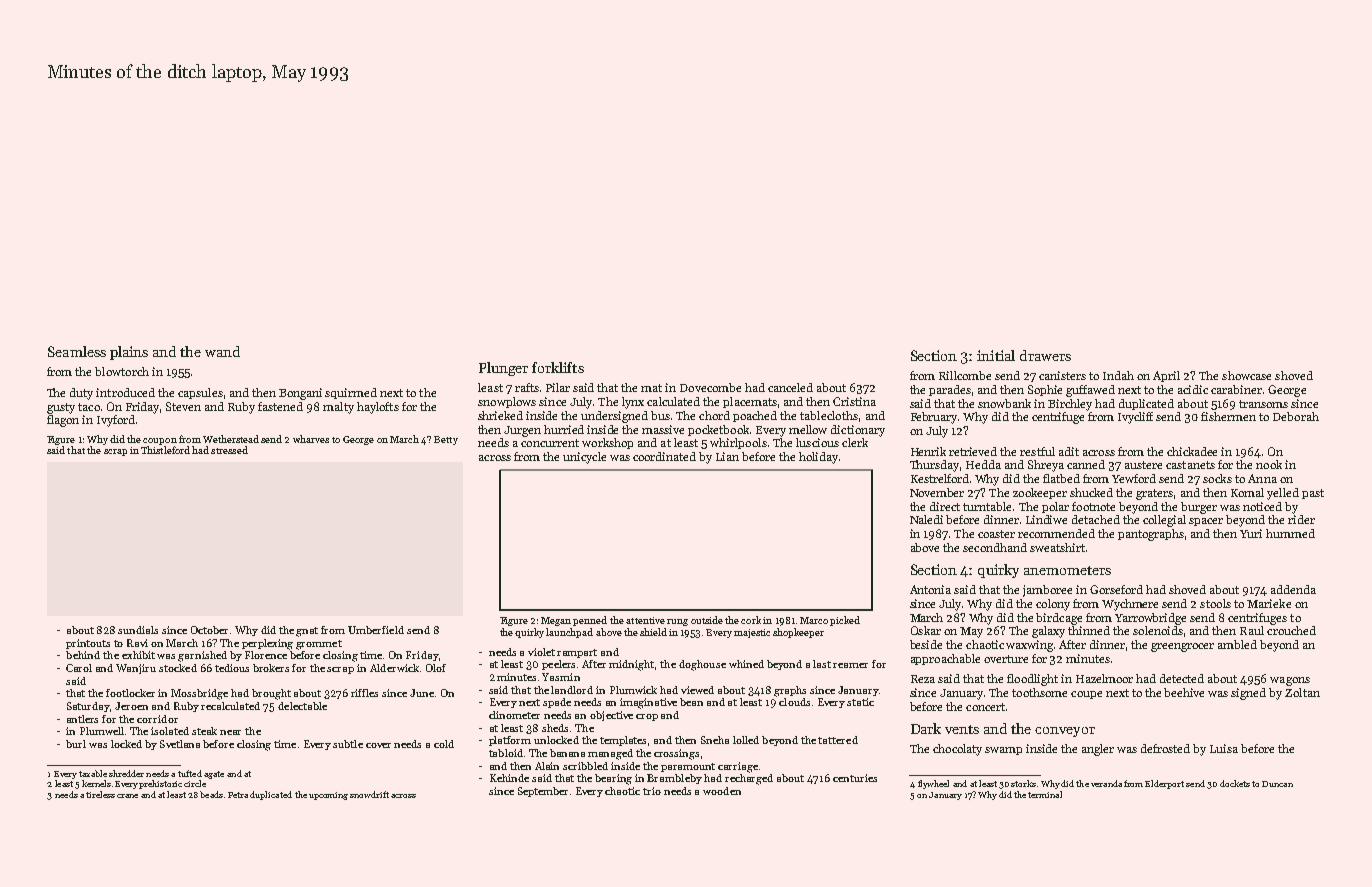 This document has width=1372, height=887. What do you see at coordinates (238, 795) in the document?
I see `Petra` at bounding box center [238, 795].
